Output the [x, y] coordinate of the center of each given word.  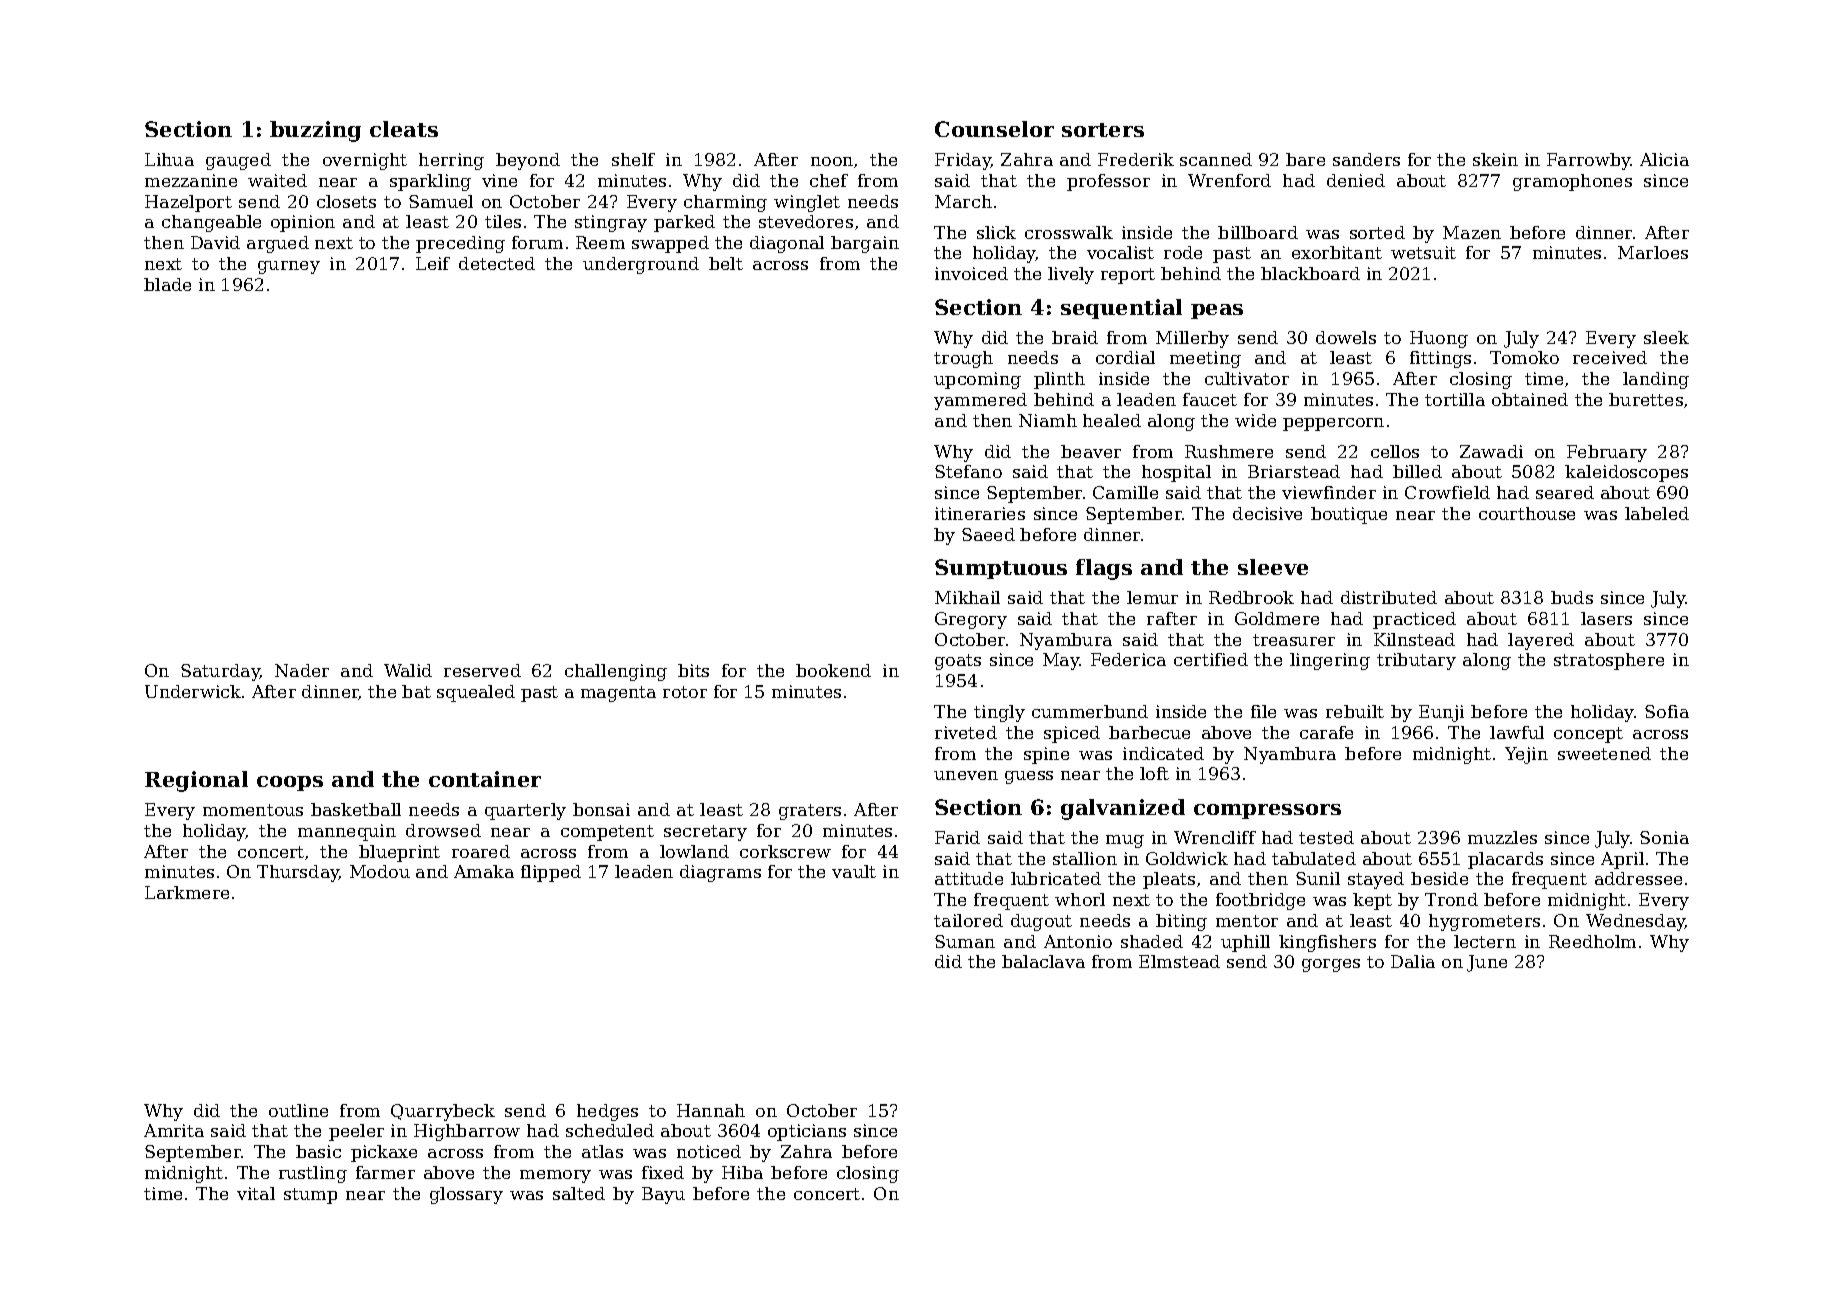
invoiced [971, 273]
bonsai [601, 809]
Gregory [971, 620]
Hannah [711, 1110]
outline [298, 1110]
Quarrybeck [443, 1112]
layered [1541, 641]
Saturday [220, 672]
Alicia [1664, 159]
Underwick [193, 691]
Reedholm [1592, 941]
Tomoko [1524, 357]
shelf [633, 159]
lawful [1517, 732]
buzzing [315, 131]
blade [167, 284]
